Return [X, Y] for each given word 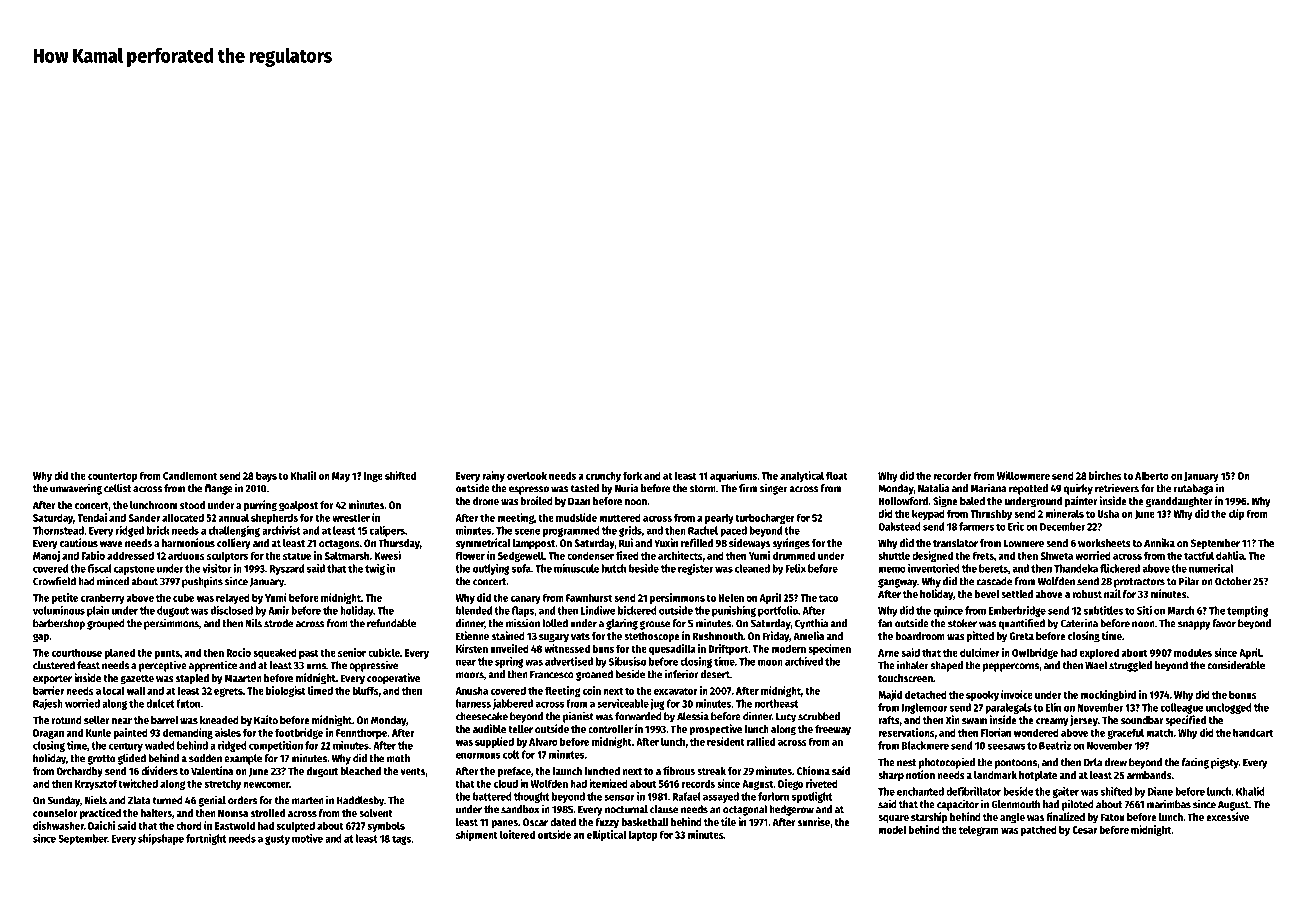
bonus [1243, 694]
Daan [579, 501]
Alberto [1152, 475]
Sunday [64, 801]
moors [470, 675]
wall [136, 690]
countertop [113, 477]
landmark [995, 775]
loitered [517, 834]
